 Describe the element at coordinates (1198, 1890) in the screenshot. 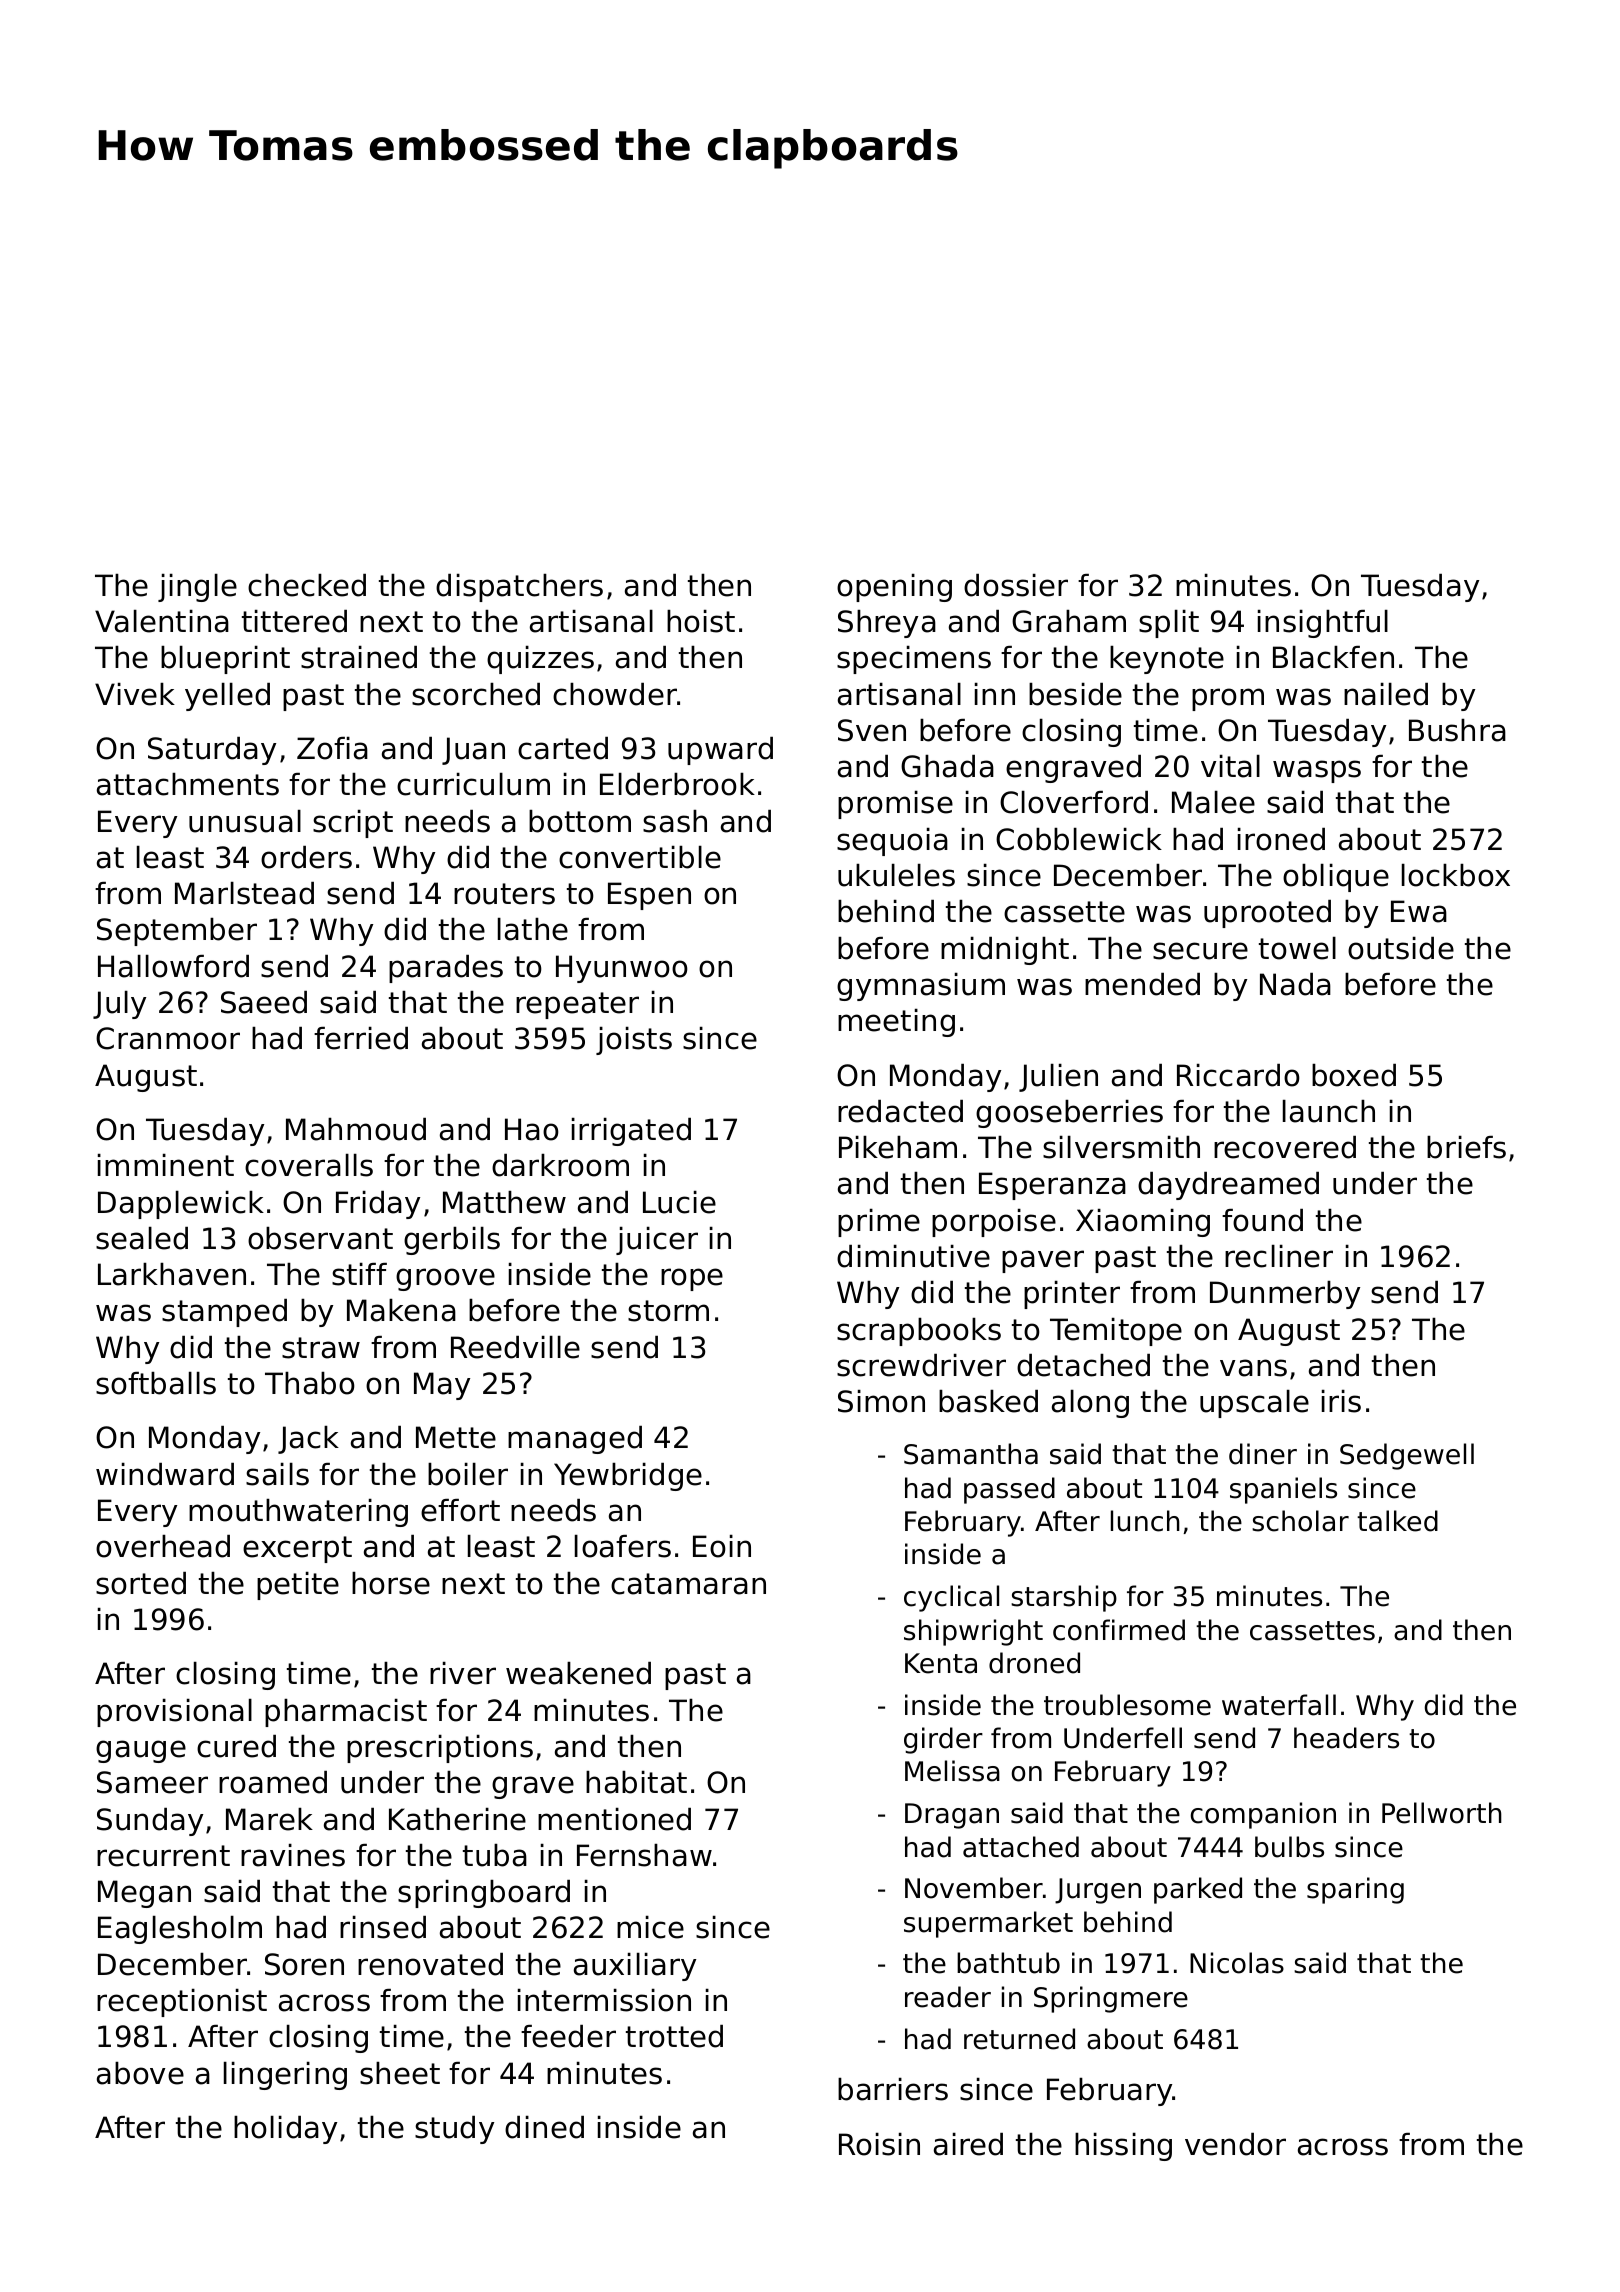

I see `parked` at that location.
